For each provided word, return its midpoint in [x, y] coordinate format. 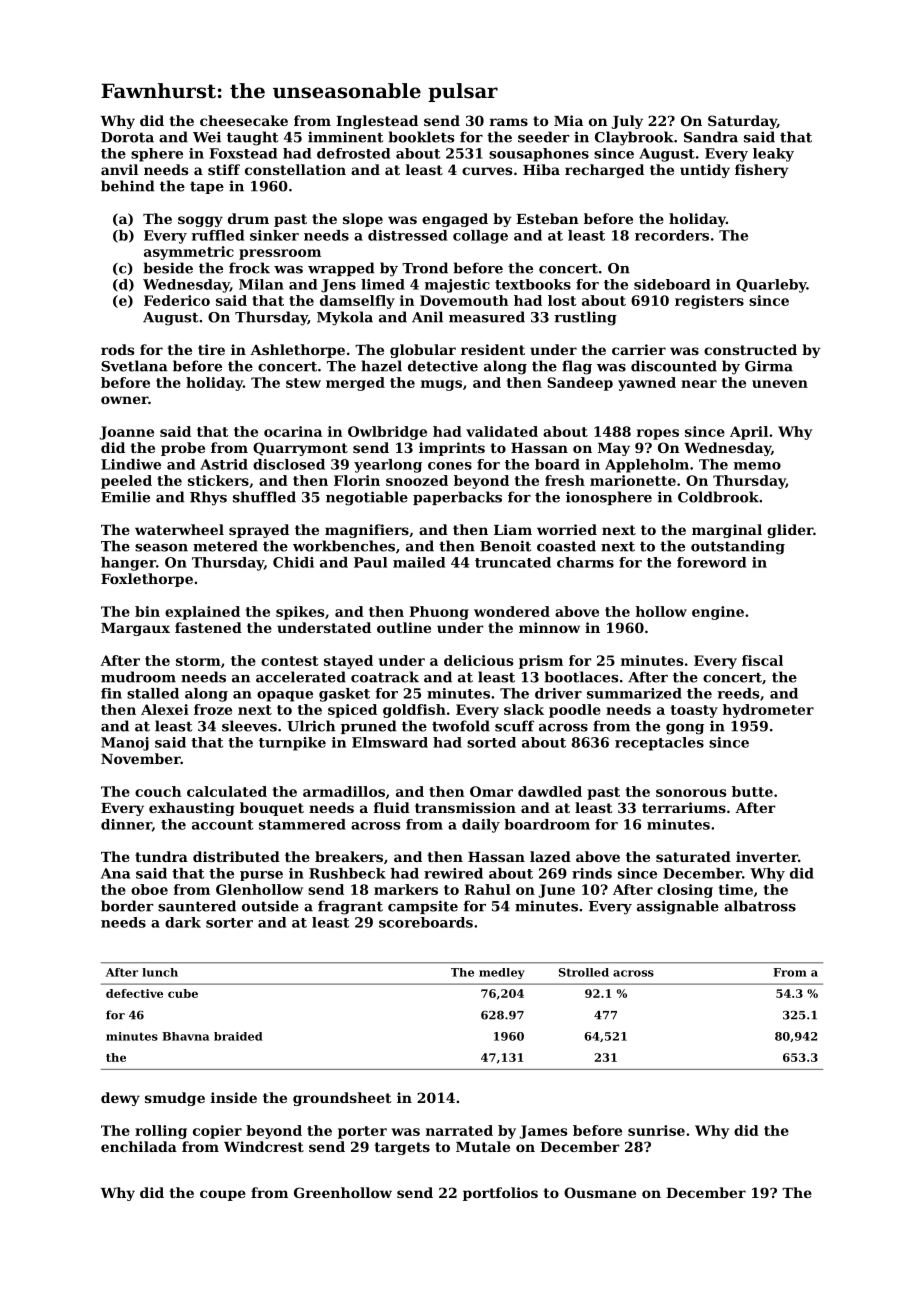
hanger [128, 564]
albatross [760, 906]
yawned [647, 384]
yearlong [388, 466]
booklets [421, 137]
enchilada [139, 1146]
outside [270, 906]
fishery [762, 171]
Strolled [584, 972]
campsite [423, 907]
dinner [126, 824]
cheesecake [244, 120]
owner [124, 400]
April [749, 433]
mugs [441, 385]
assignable [678, 907]
